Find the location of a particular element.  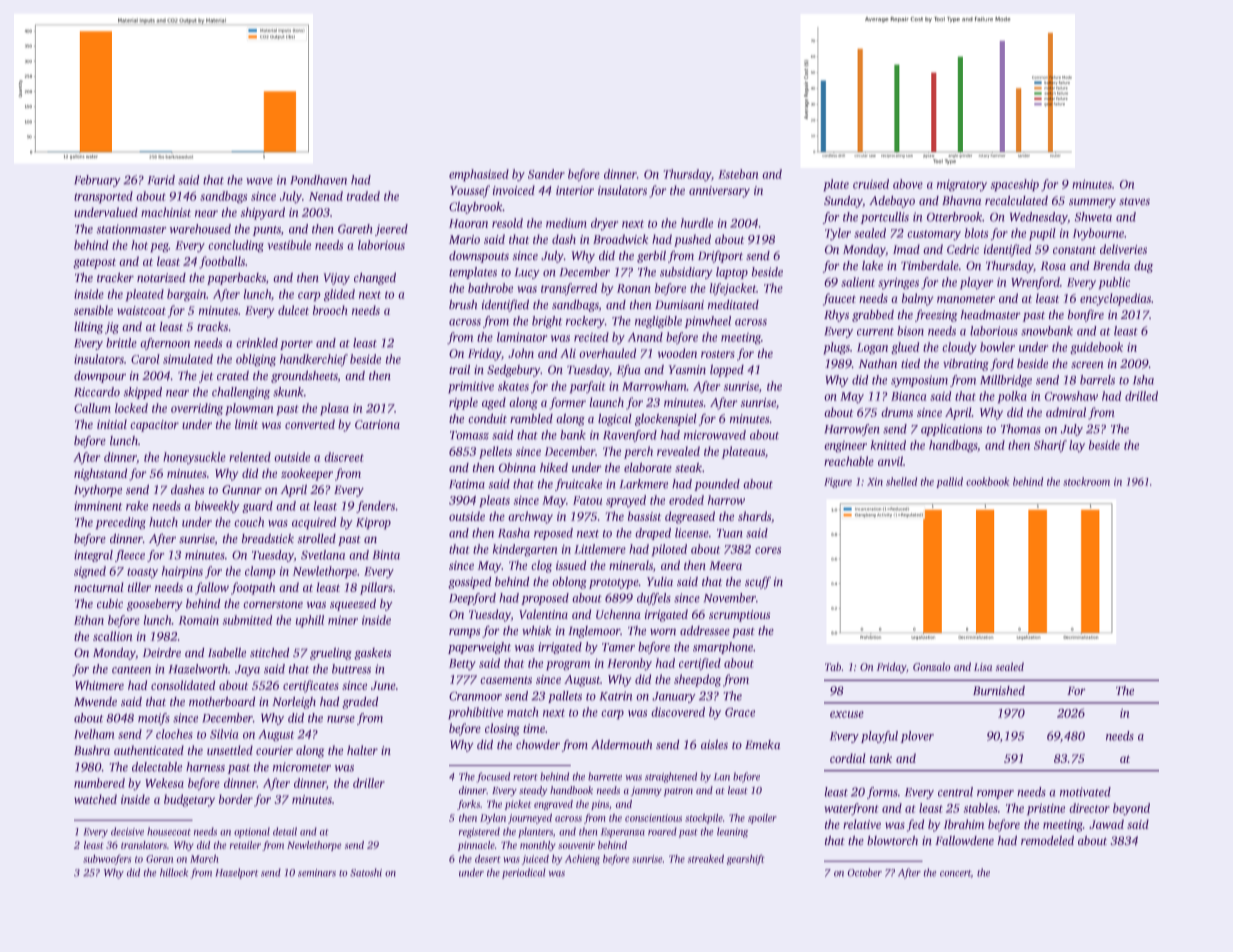

emphasized is located at coordinates (479, 175).
